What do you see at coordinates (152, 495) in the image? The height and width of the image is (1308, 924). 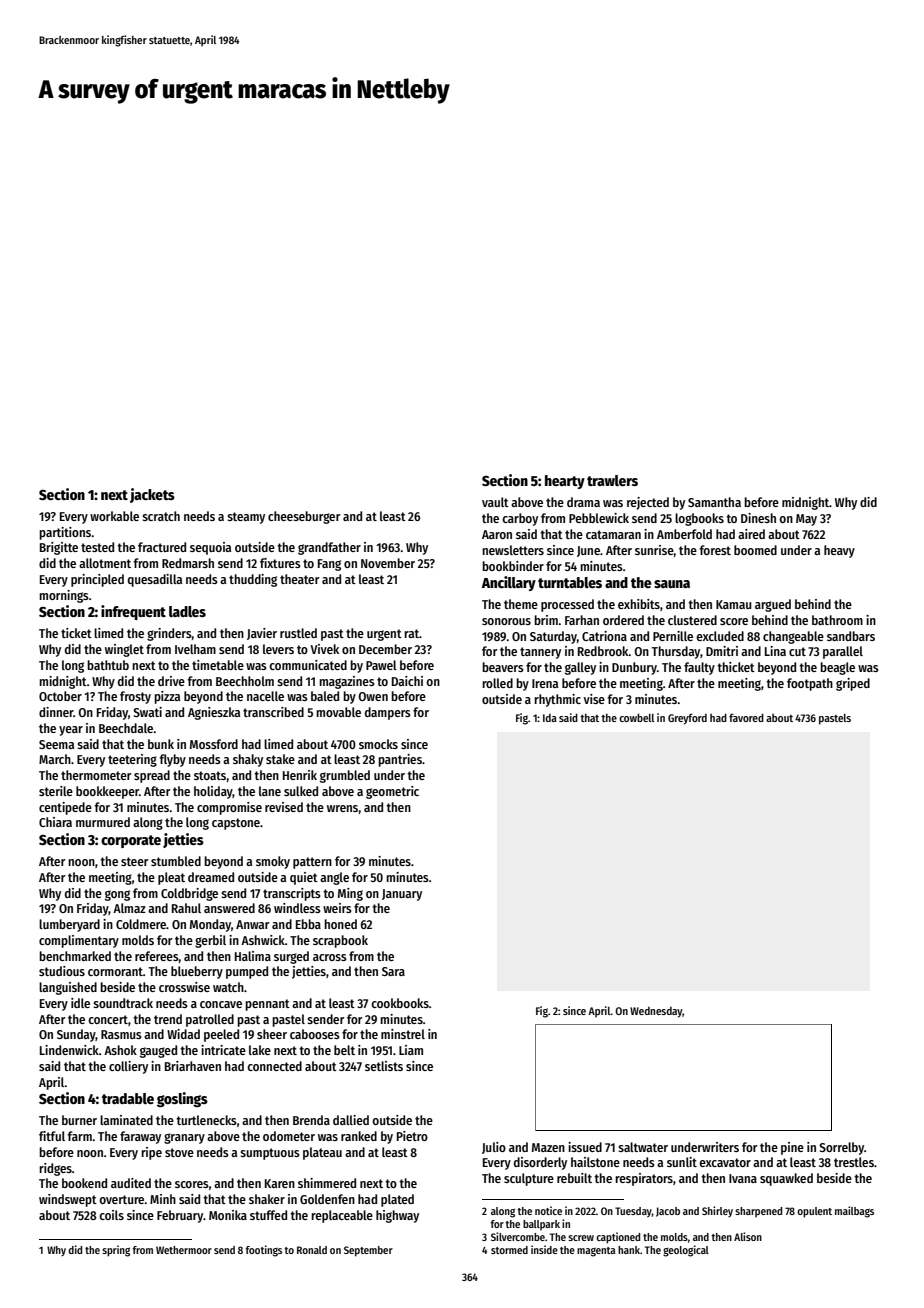 I see `jackets` at bounding box center [152, 495].
